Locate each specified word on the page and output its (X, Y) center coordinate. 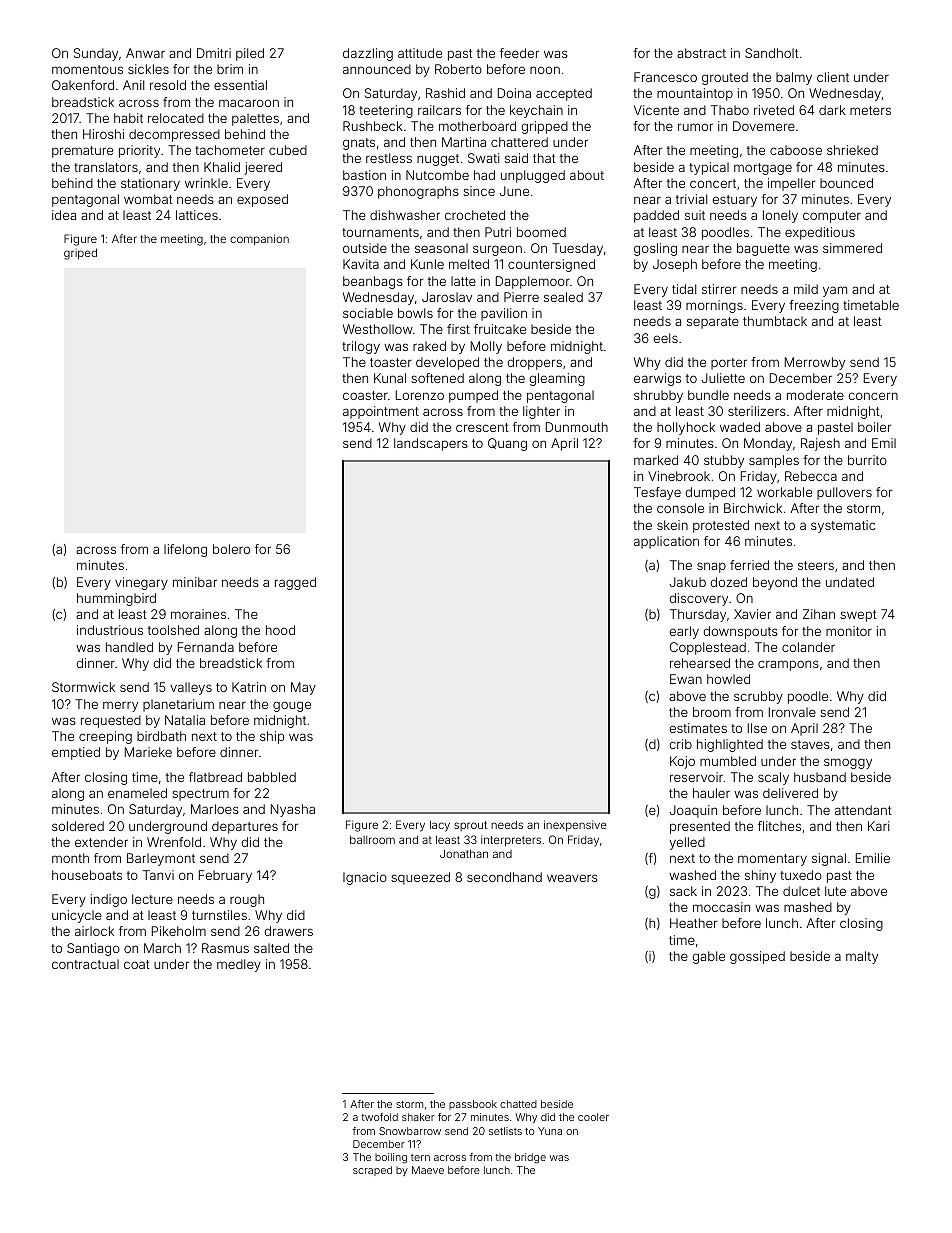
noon (545, 70)
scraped (372, 1171)
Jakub (688, 582)
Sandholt (772, 53)
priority (139, 151)
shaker (418, 1117)
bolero (231, 549)
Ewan (686, 679)
